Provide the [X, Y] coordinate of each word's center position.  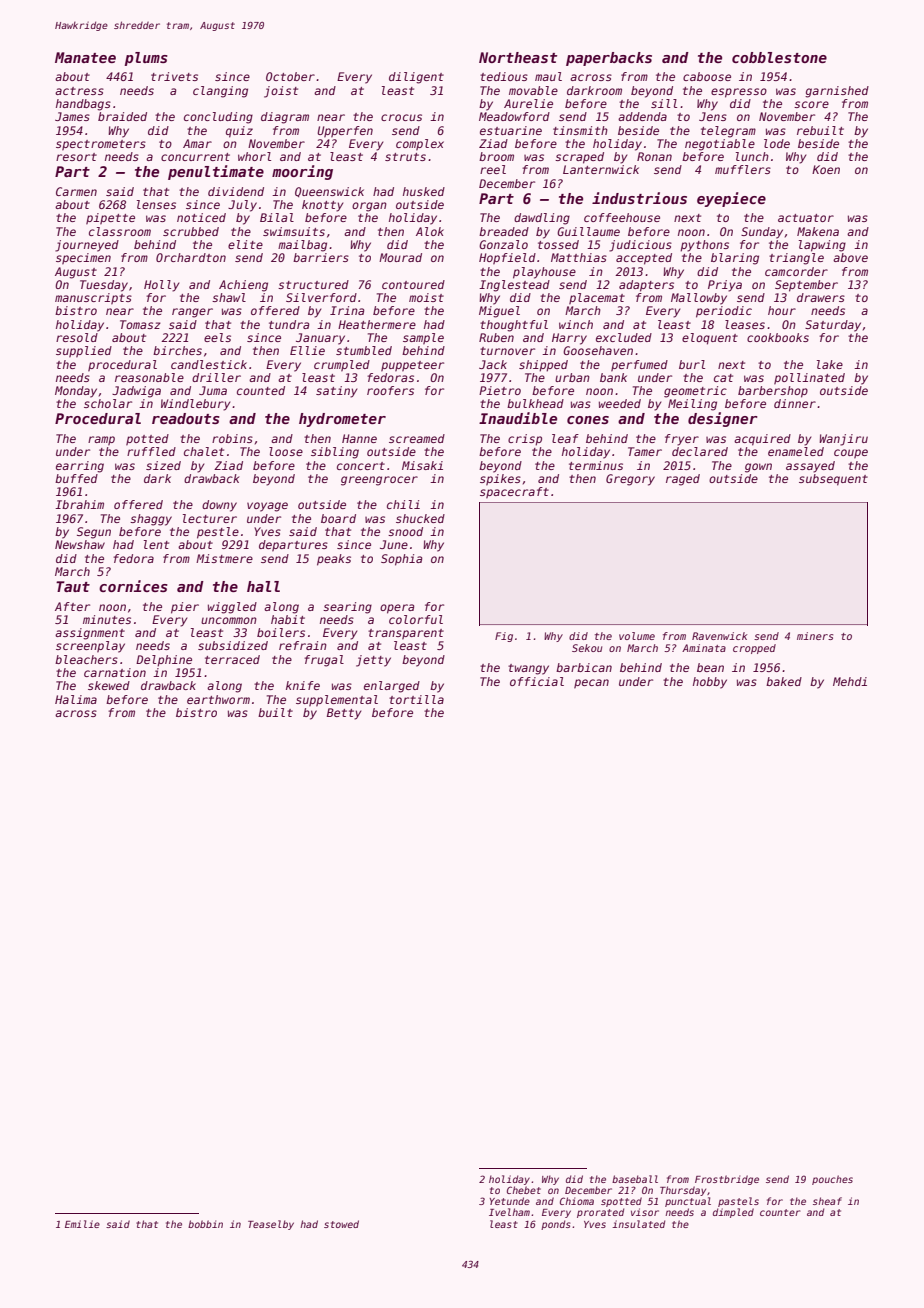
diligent [416, 78]
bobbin [205, 1224]
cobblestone [779, 57]
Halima [76, 699]
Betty [344, 714]
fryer [682, 440]
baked [784, 681]
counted [261, 390]
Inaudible [518, 418]
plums [146, 59]
